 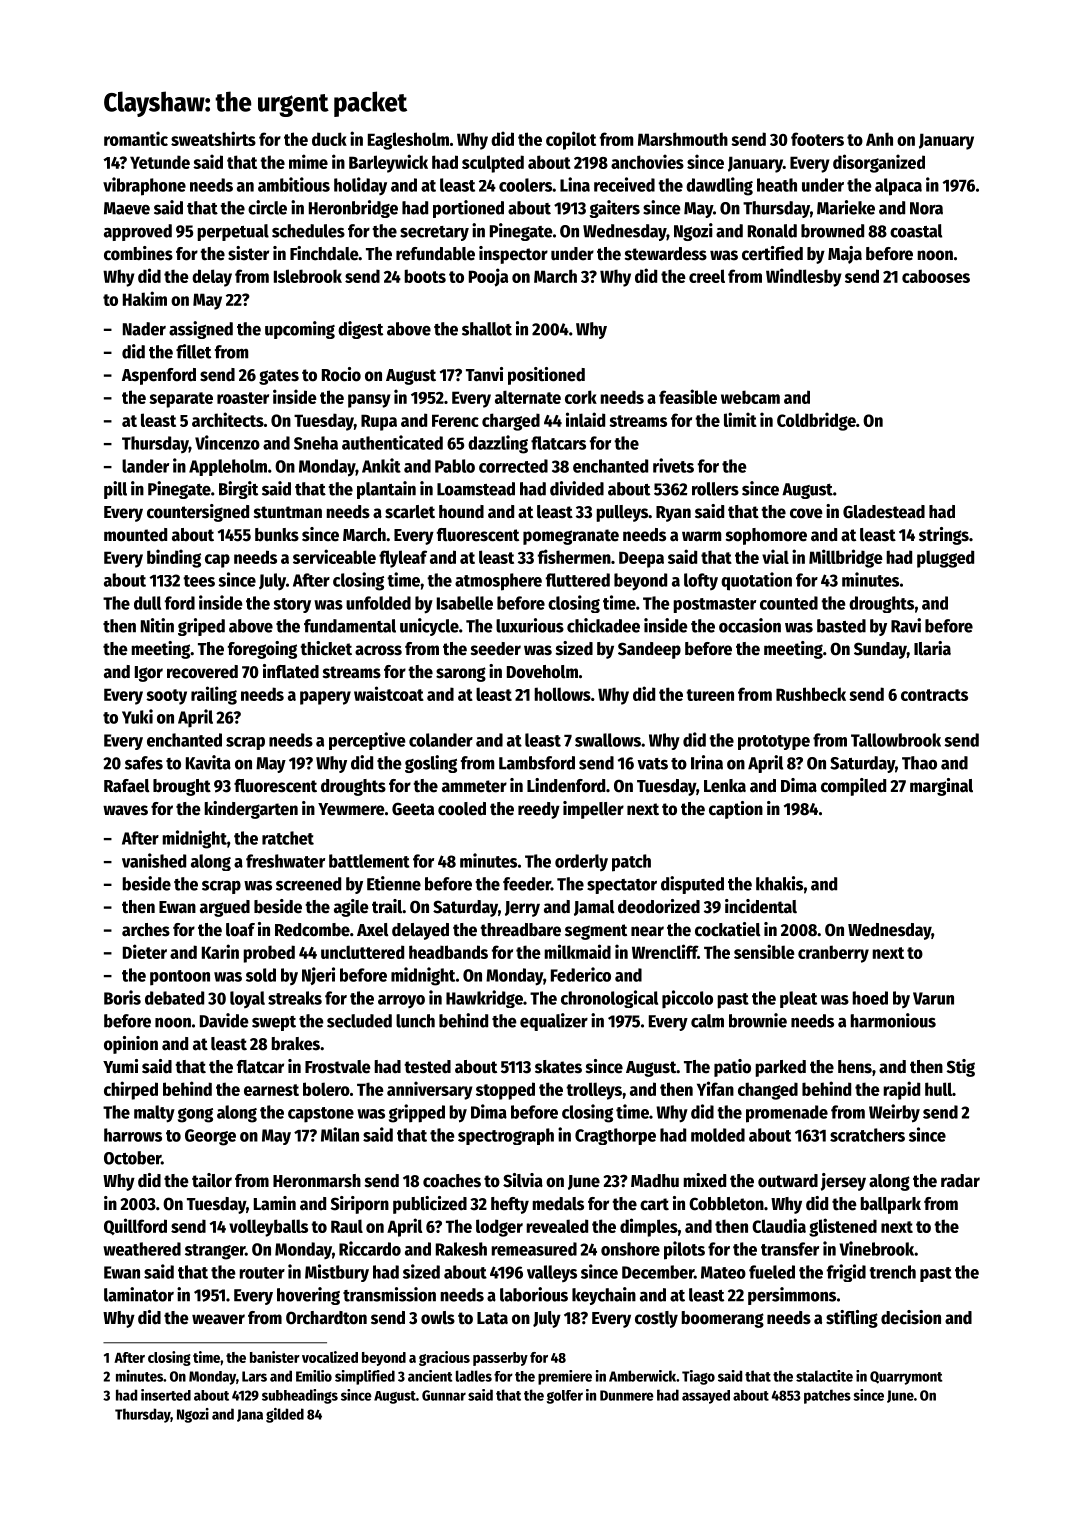 I want to click on Orchardton, so click(x=326, y=1318).
